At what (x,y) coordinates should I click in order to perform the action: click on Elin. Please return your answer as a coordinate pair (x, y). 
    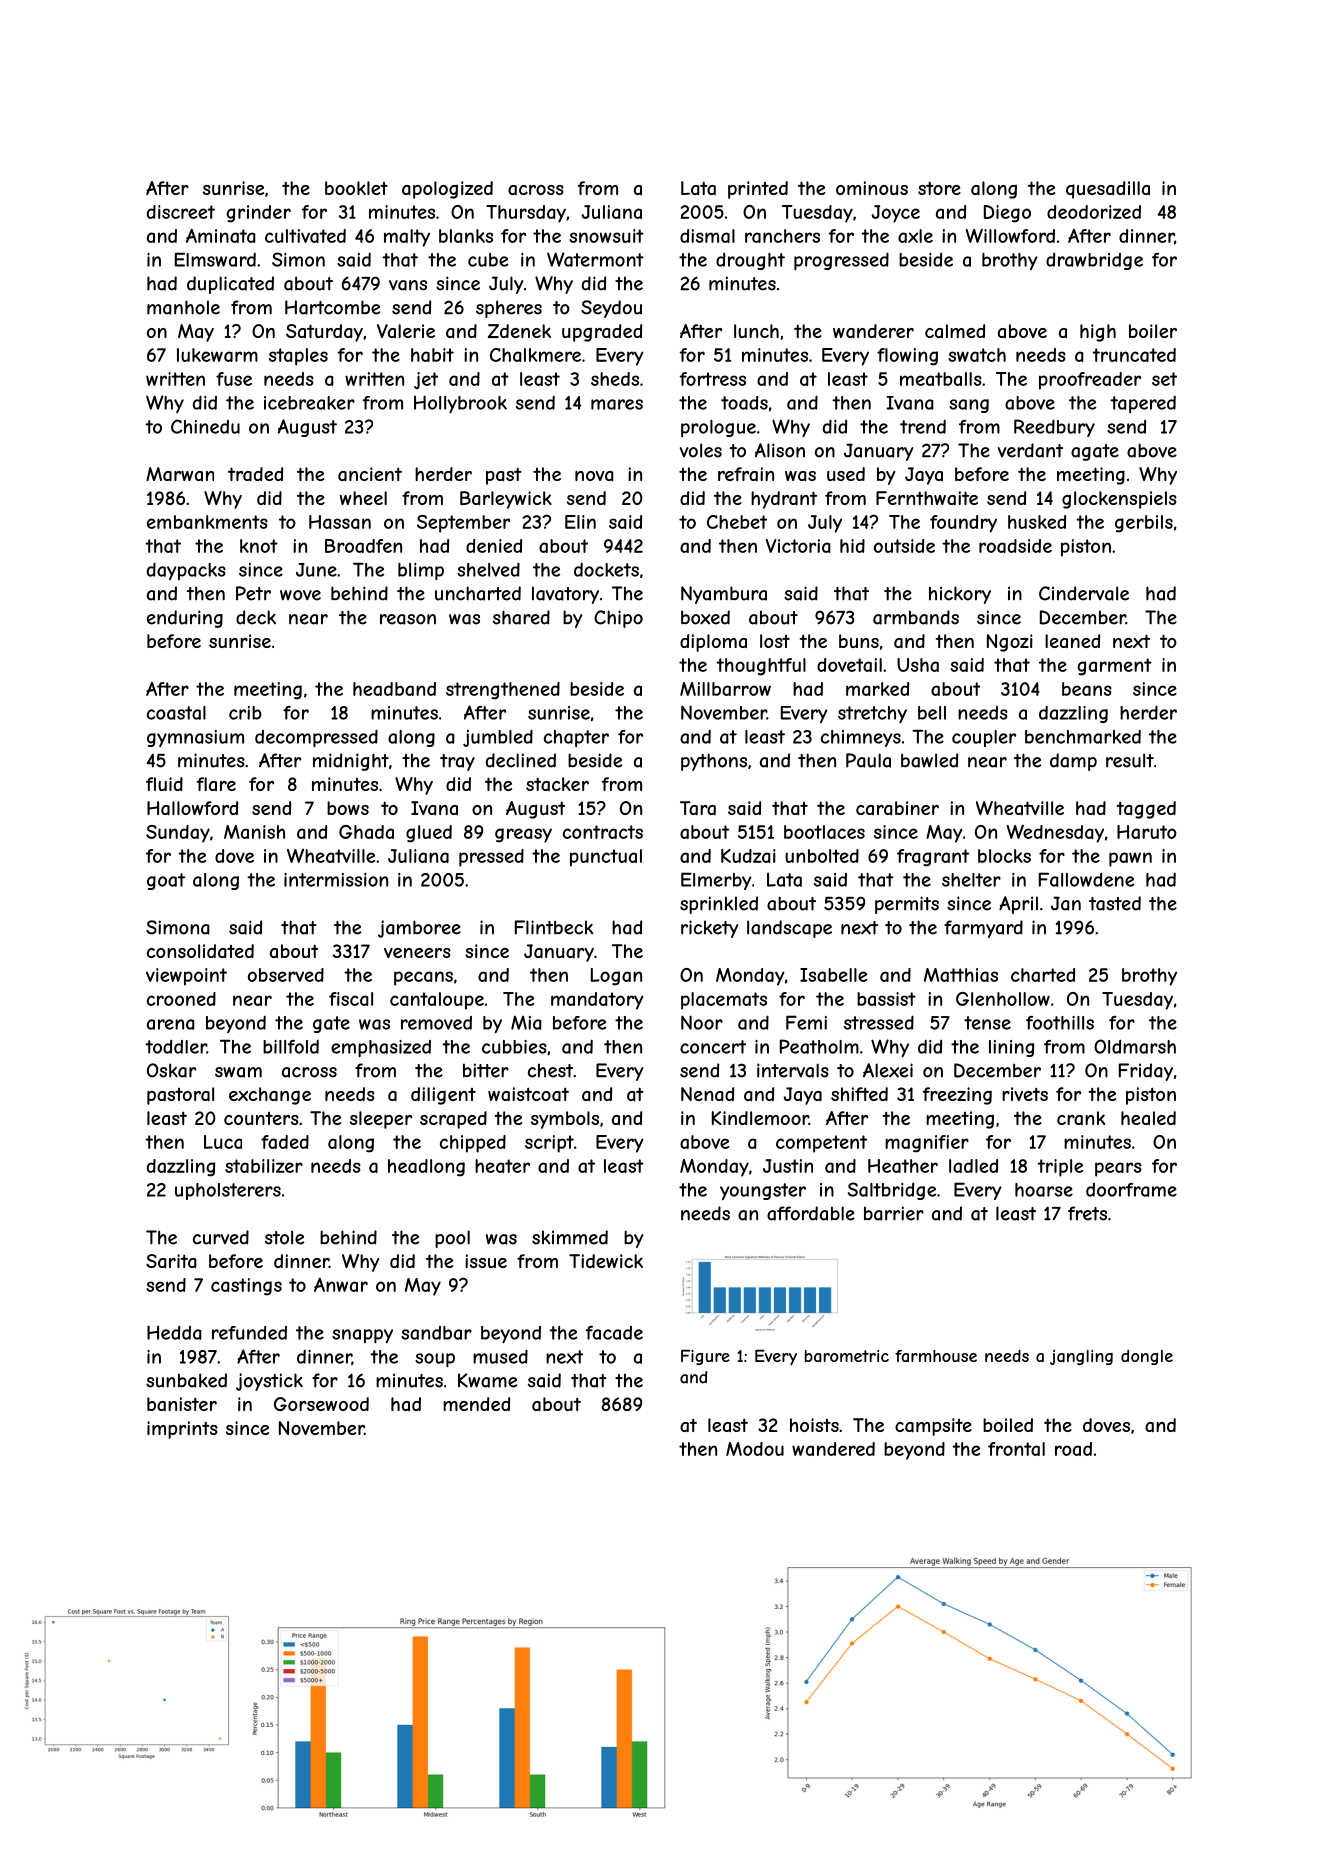
    Looking at the image, I should click on (580, 522).
